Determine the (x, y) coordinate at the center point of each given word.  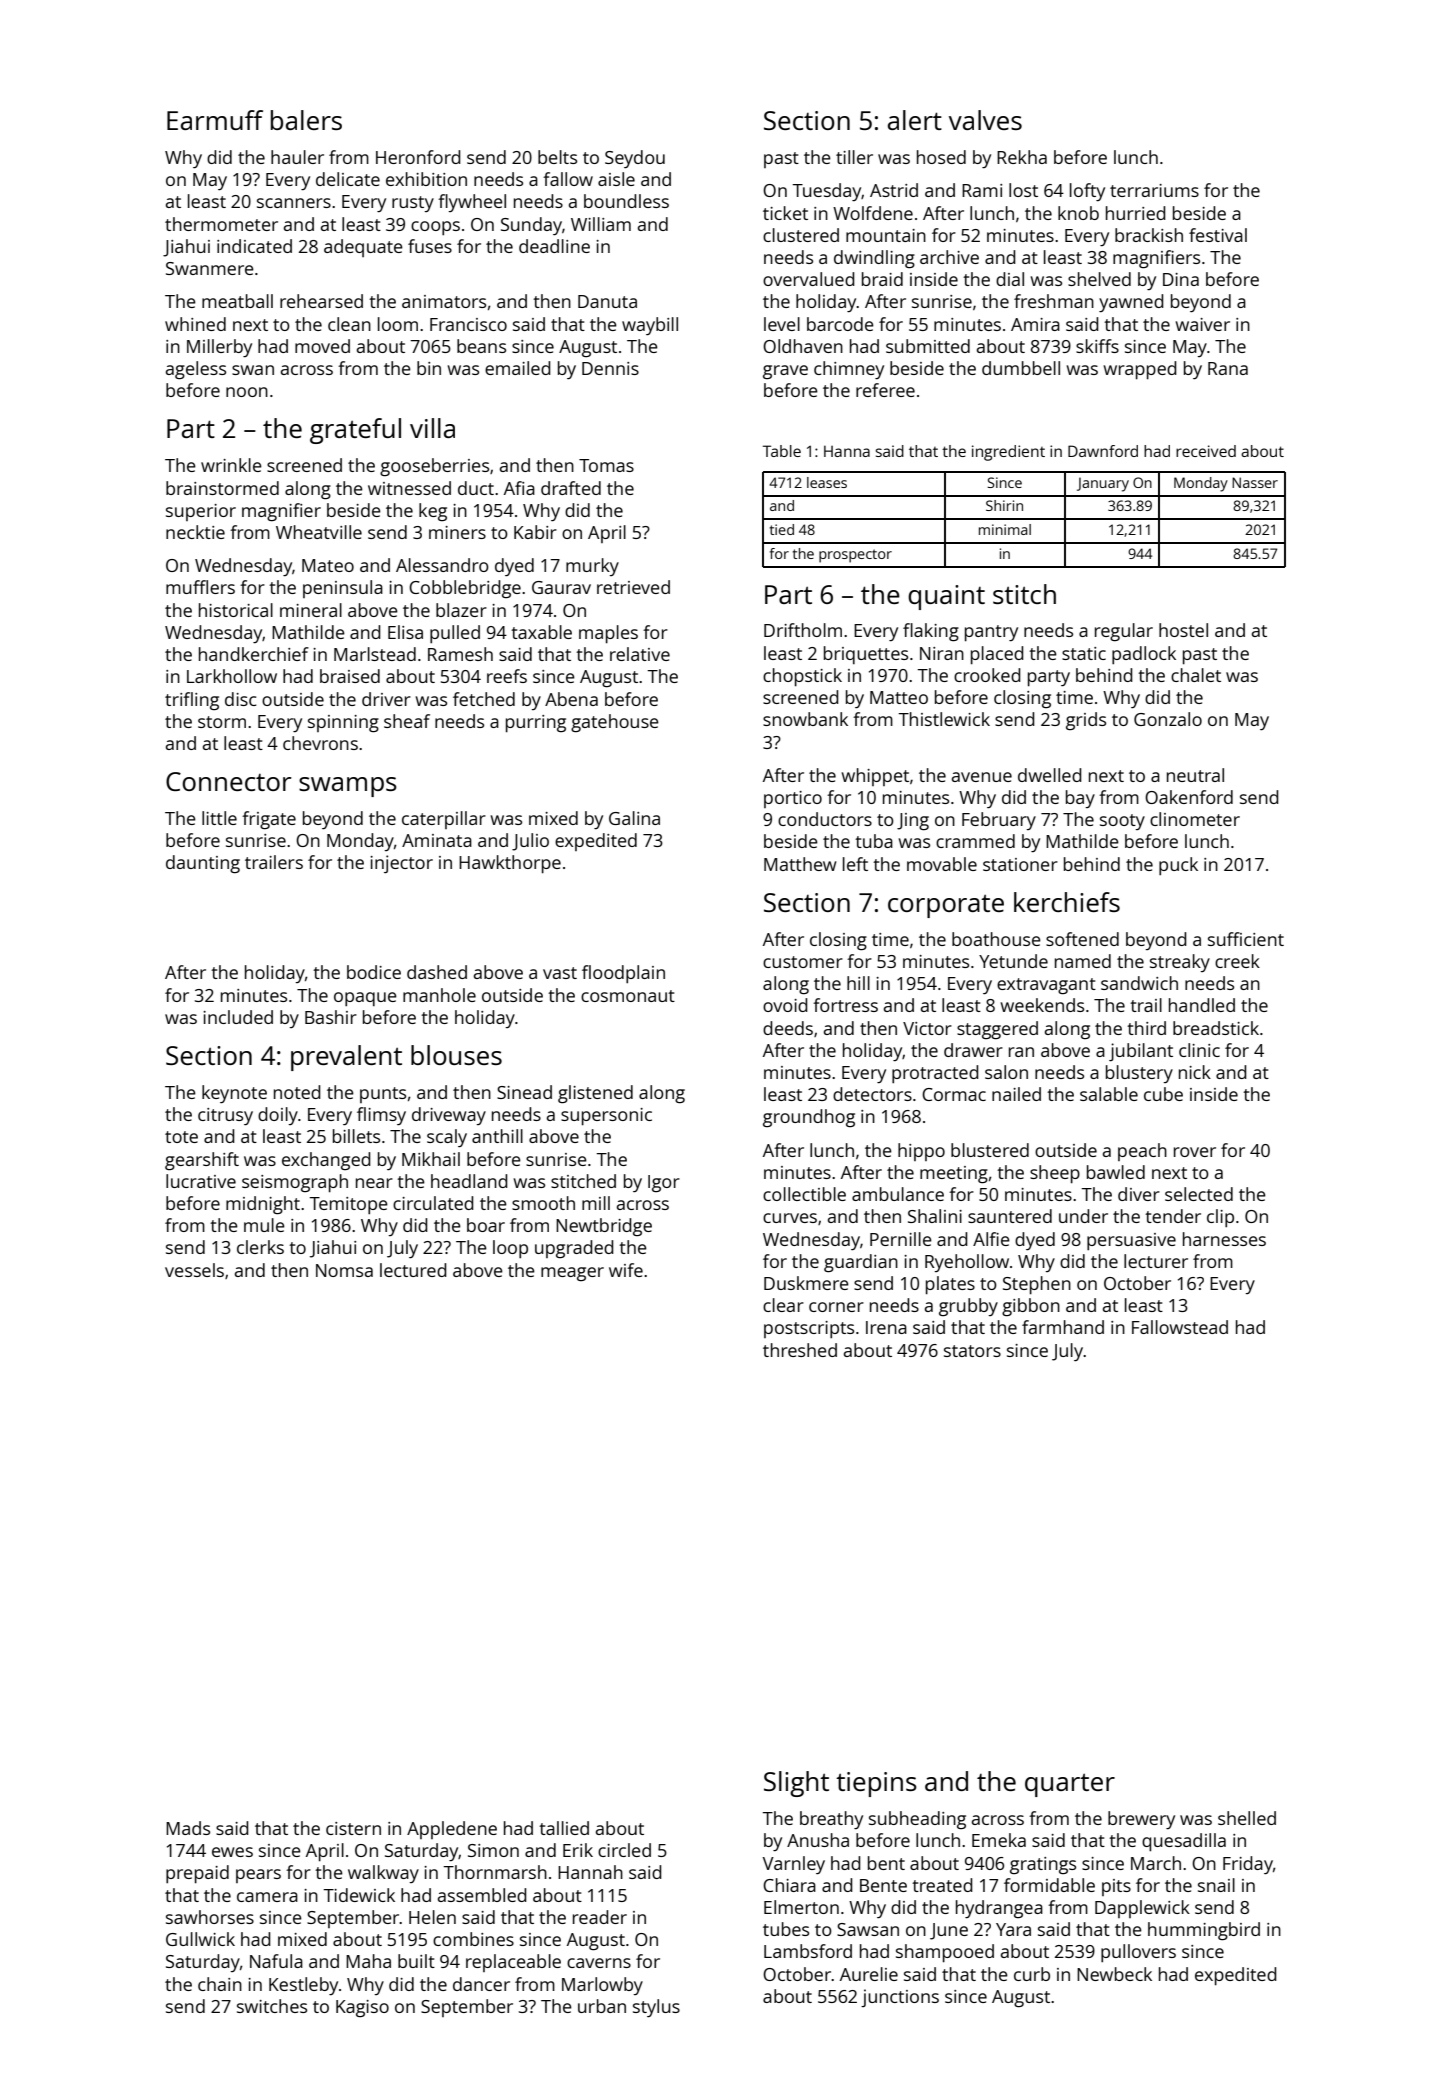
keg (433, 512)
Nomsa (344, 1270)
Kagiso (362, 2008)
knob (1078, 213)
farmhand (1063, 1327)
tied (782, 529)
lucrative (201, 1181)
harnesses (1224, 1239)
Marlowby (602, 1986)
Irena (886, 1327)
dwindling (874, 259)
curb (1032, 1974)
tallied (564, 1828)
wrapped (1140, 370)
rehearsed (321, 301)
